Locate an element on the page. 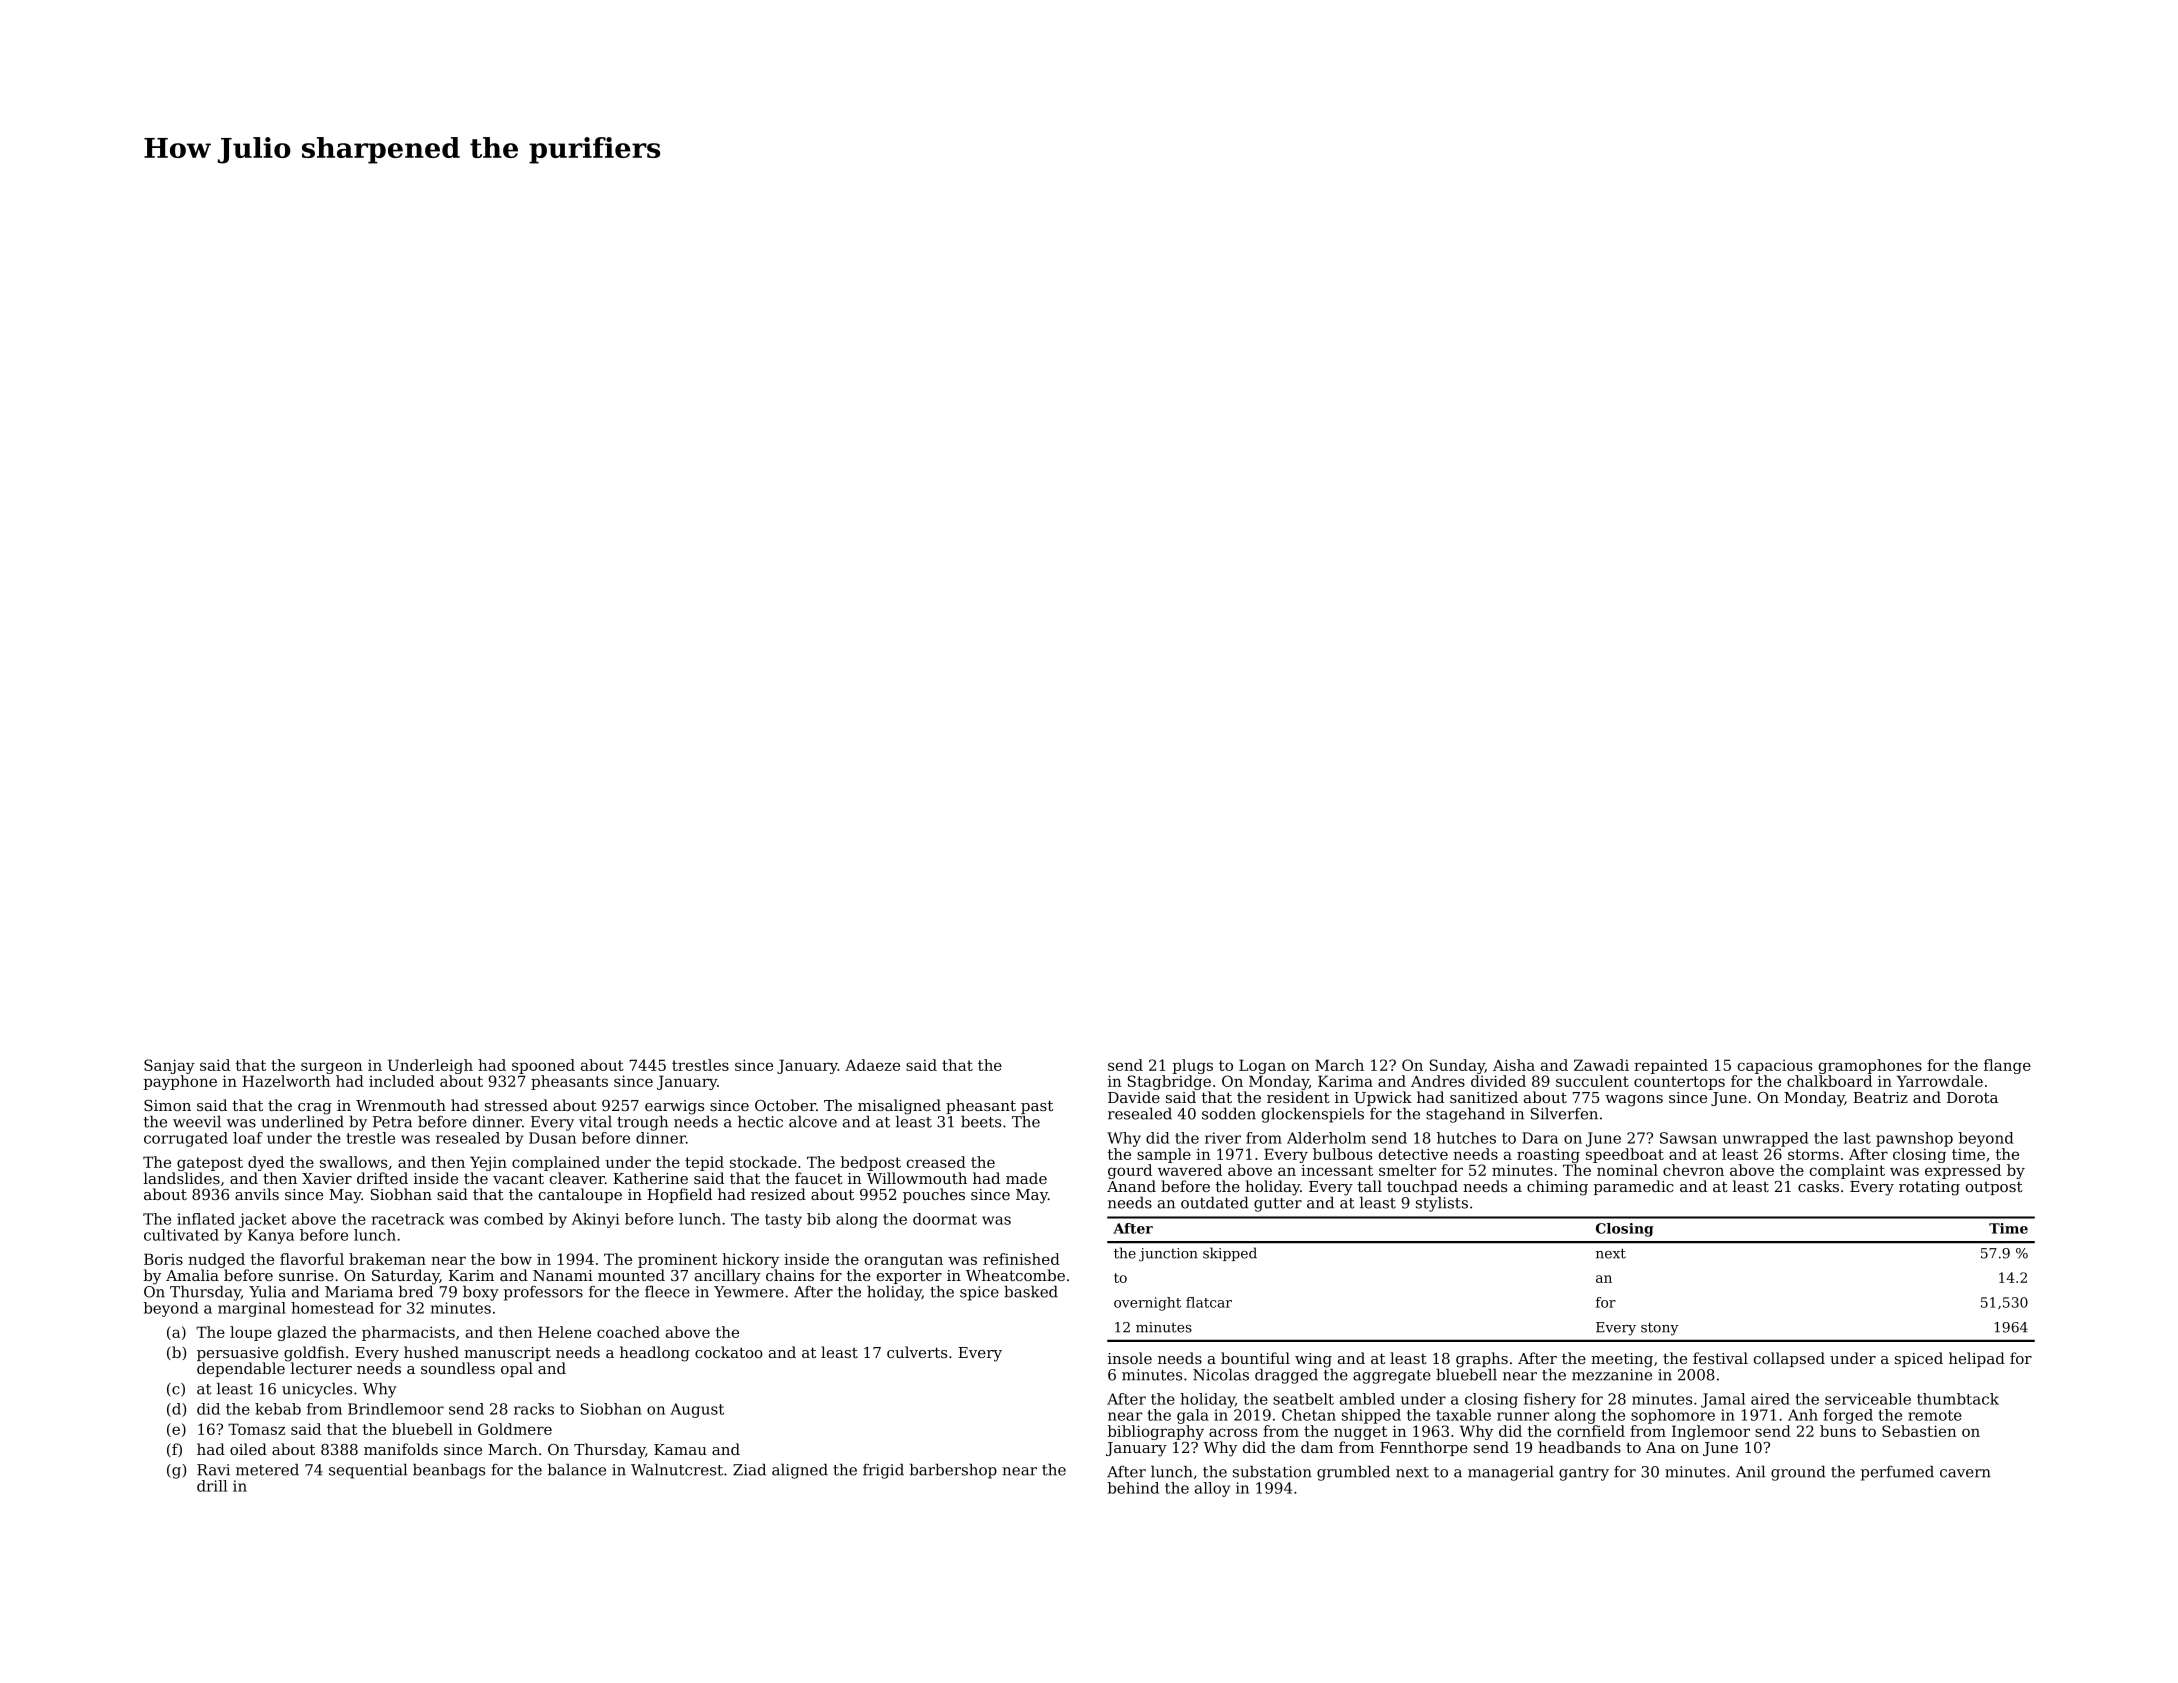 Image resolution: width=2178 pixels, height=1683 pixels. expressed is located at coordinates (1963, 1171).
